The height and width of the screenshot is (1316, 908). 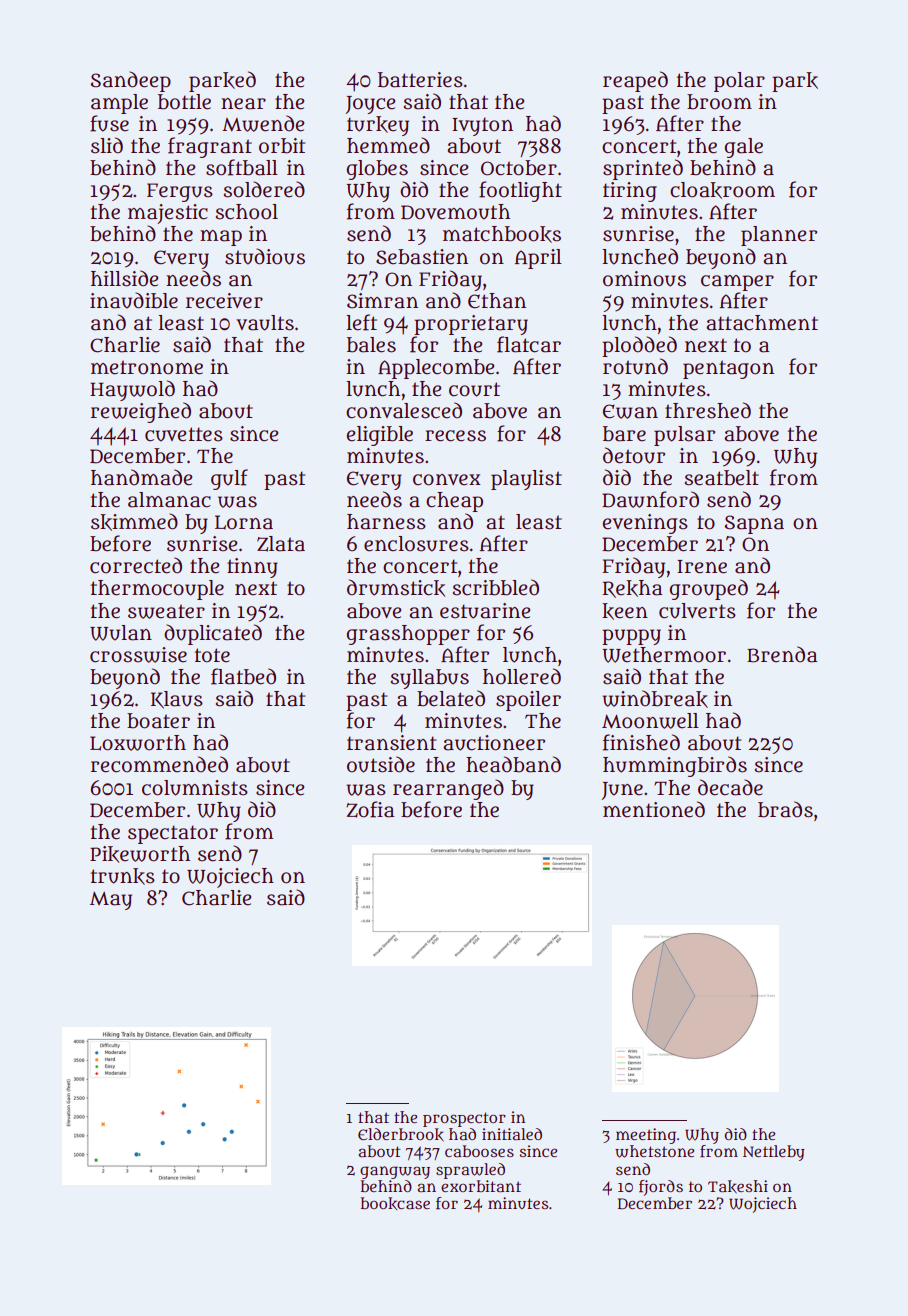 What do you see at coordinates (785, 809) in the screenshot?
I see `brads` at bounding box center [785, 809].
